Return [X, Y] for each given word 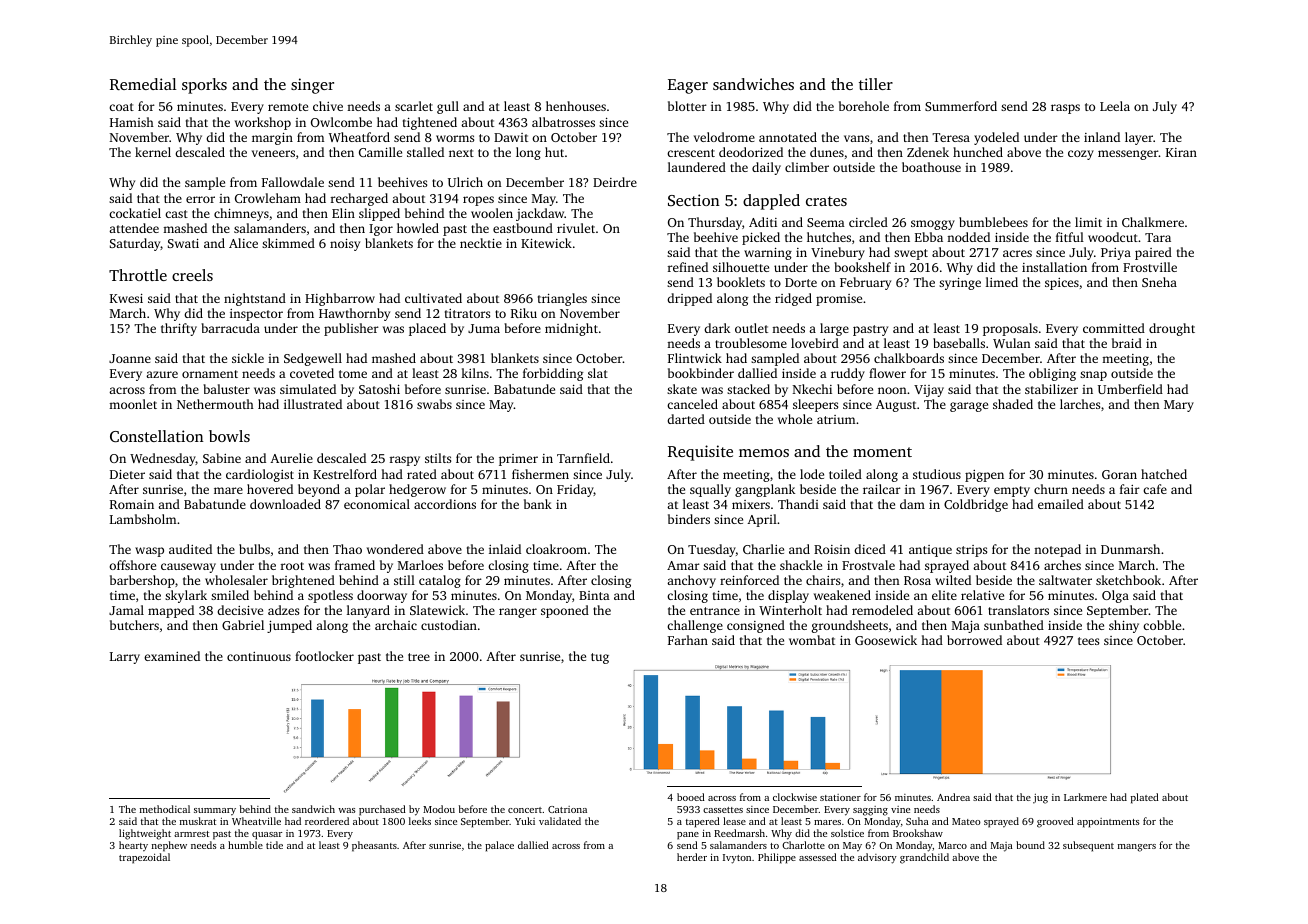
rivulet [576, 228]
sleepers [815, 405]
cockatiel [135, 213]
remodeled [882, 610]
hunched [978, 152]
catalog [440, 581]
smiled [230, 595]
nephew [169, 846]
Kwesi [126, 298]
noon [892, 390]
